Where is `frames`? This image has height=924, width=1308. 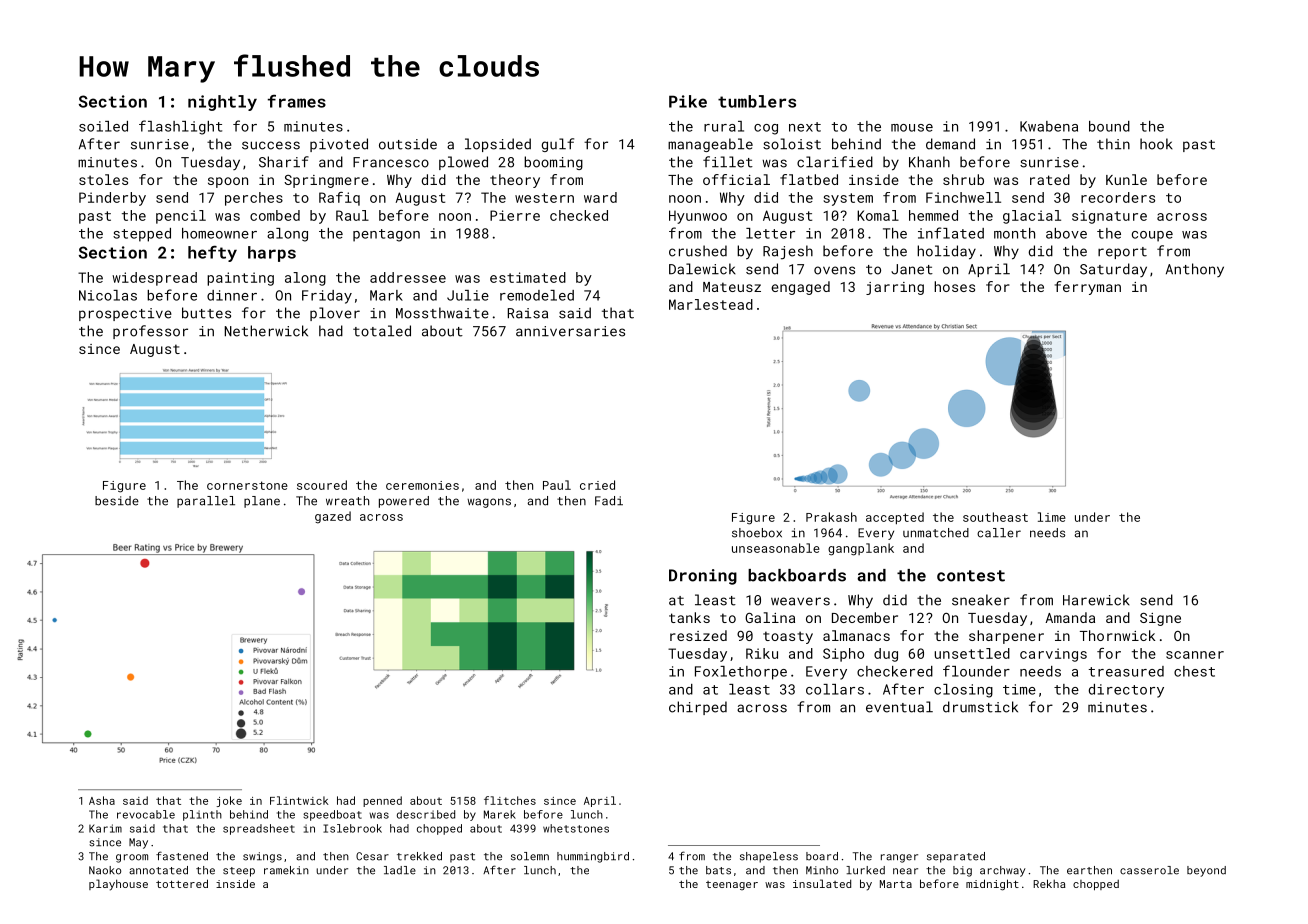 frames is located at coordinates (297, 101).
